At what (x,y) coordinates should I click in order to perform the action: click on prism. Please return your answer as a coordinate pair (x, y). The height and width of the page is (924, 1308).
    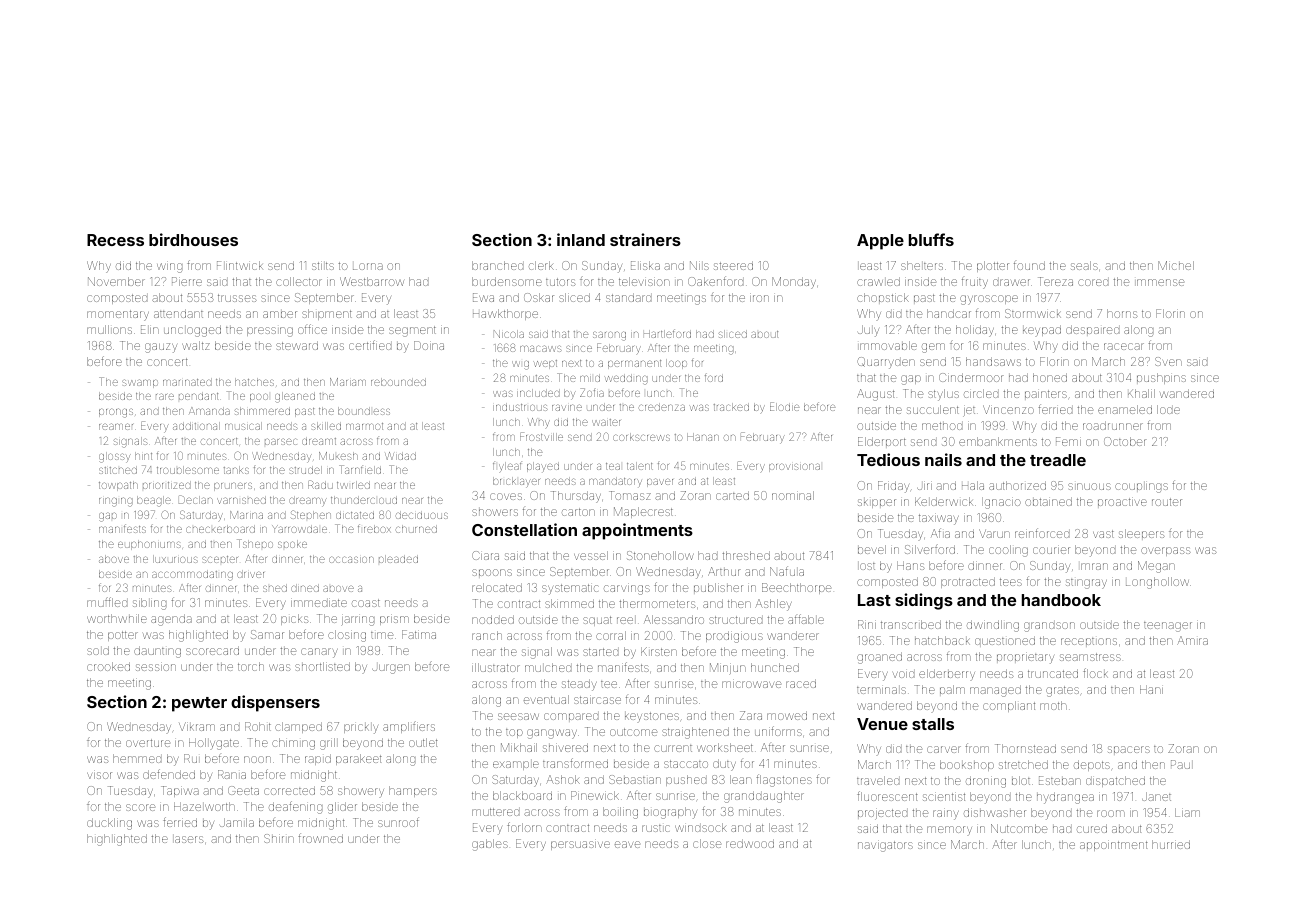
    Looking at the image, I should click on (394, 619).
